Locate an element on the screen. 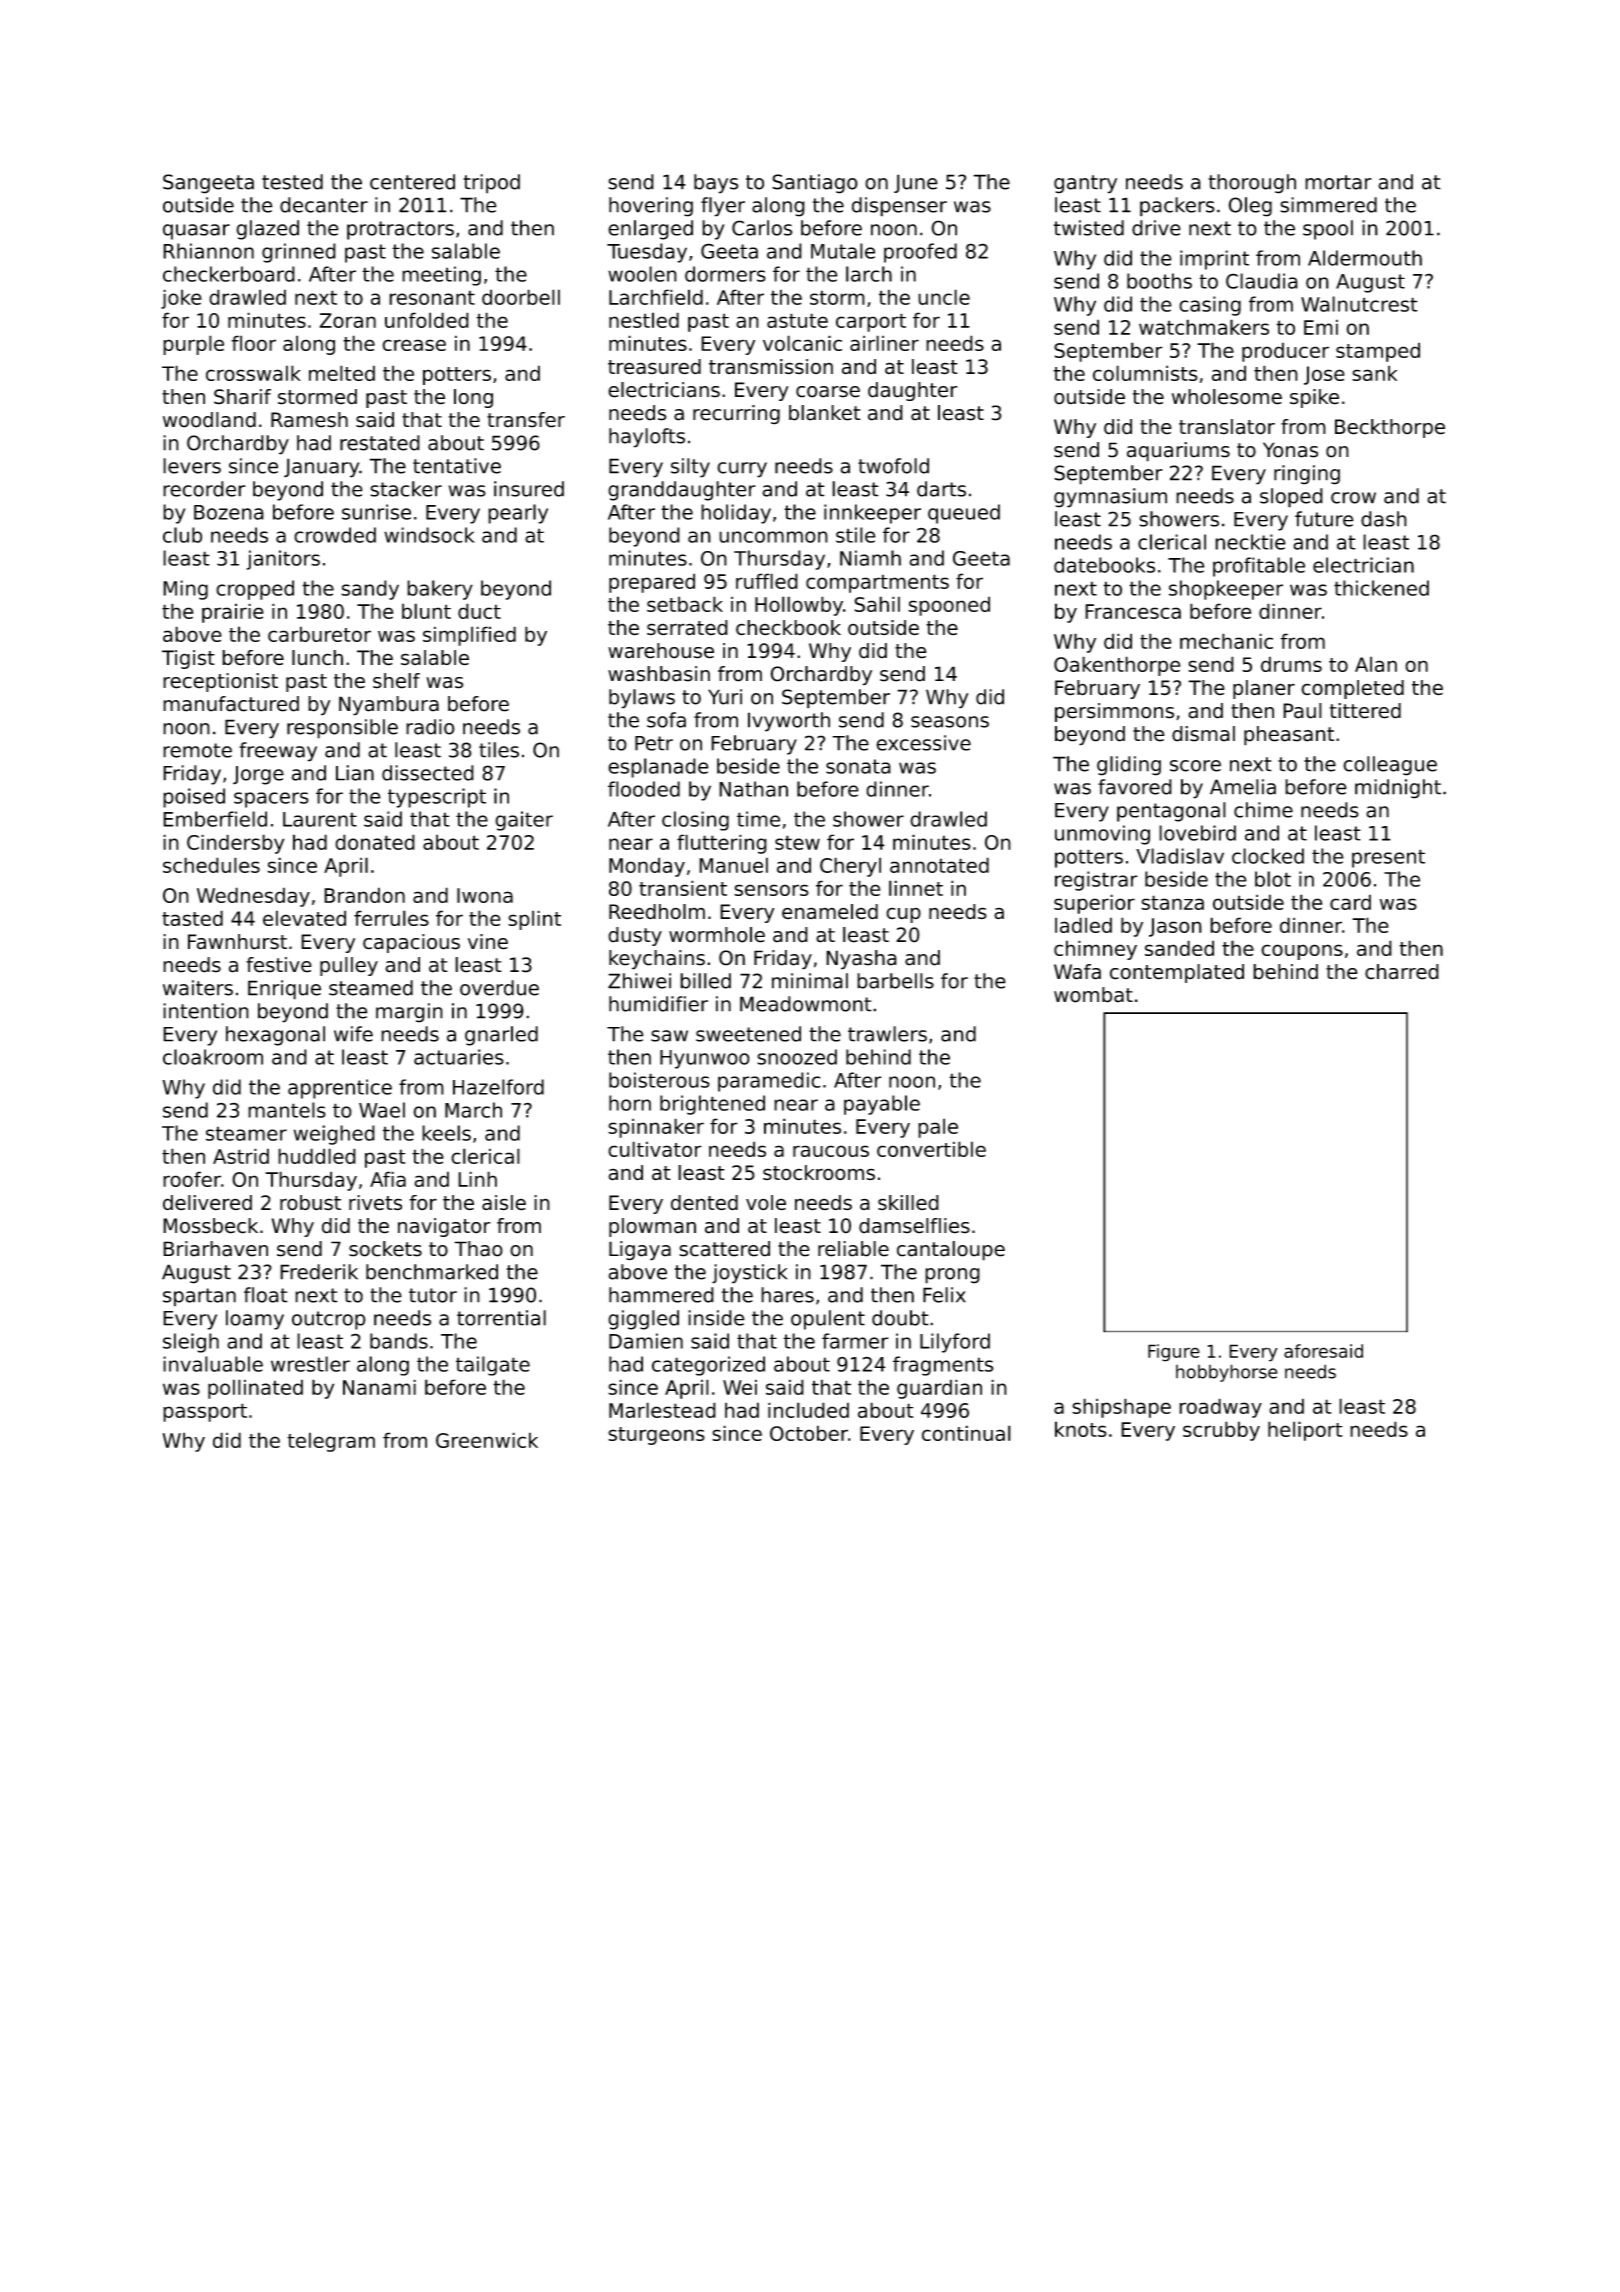 The width and height of the screenshot is (1620, 2292). navigator is located at coordinates (444, 1227).
